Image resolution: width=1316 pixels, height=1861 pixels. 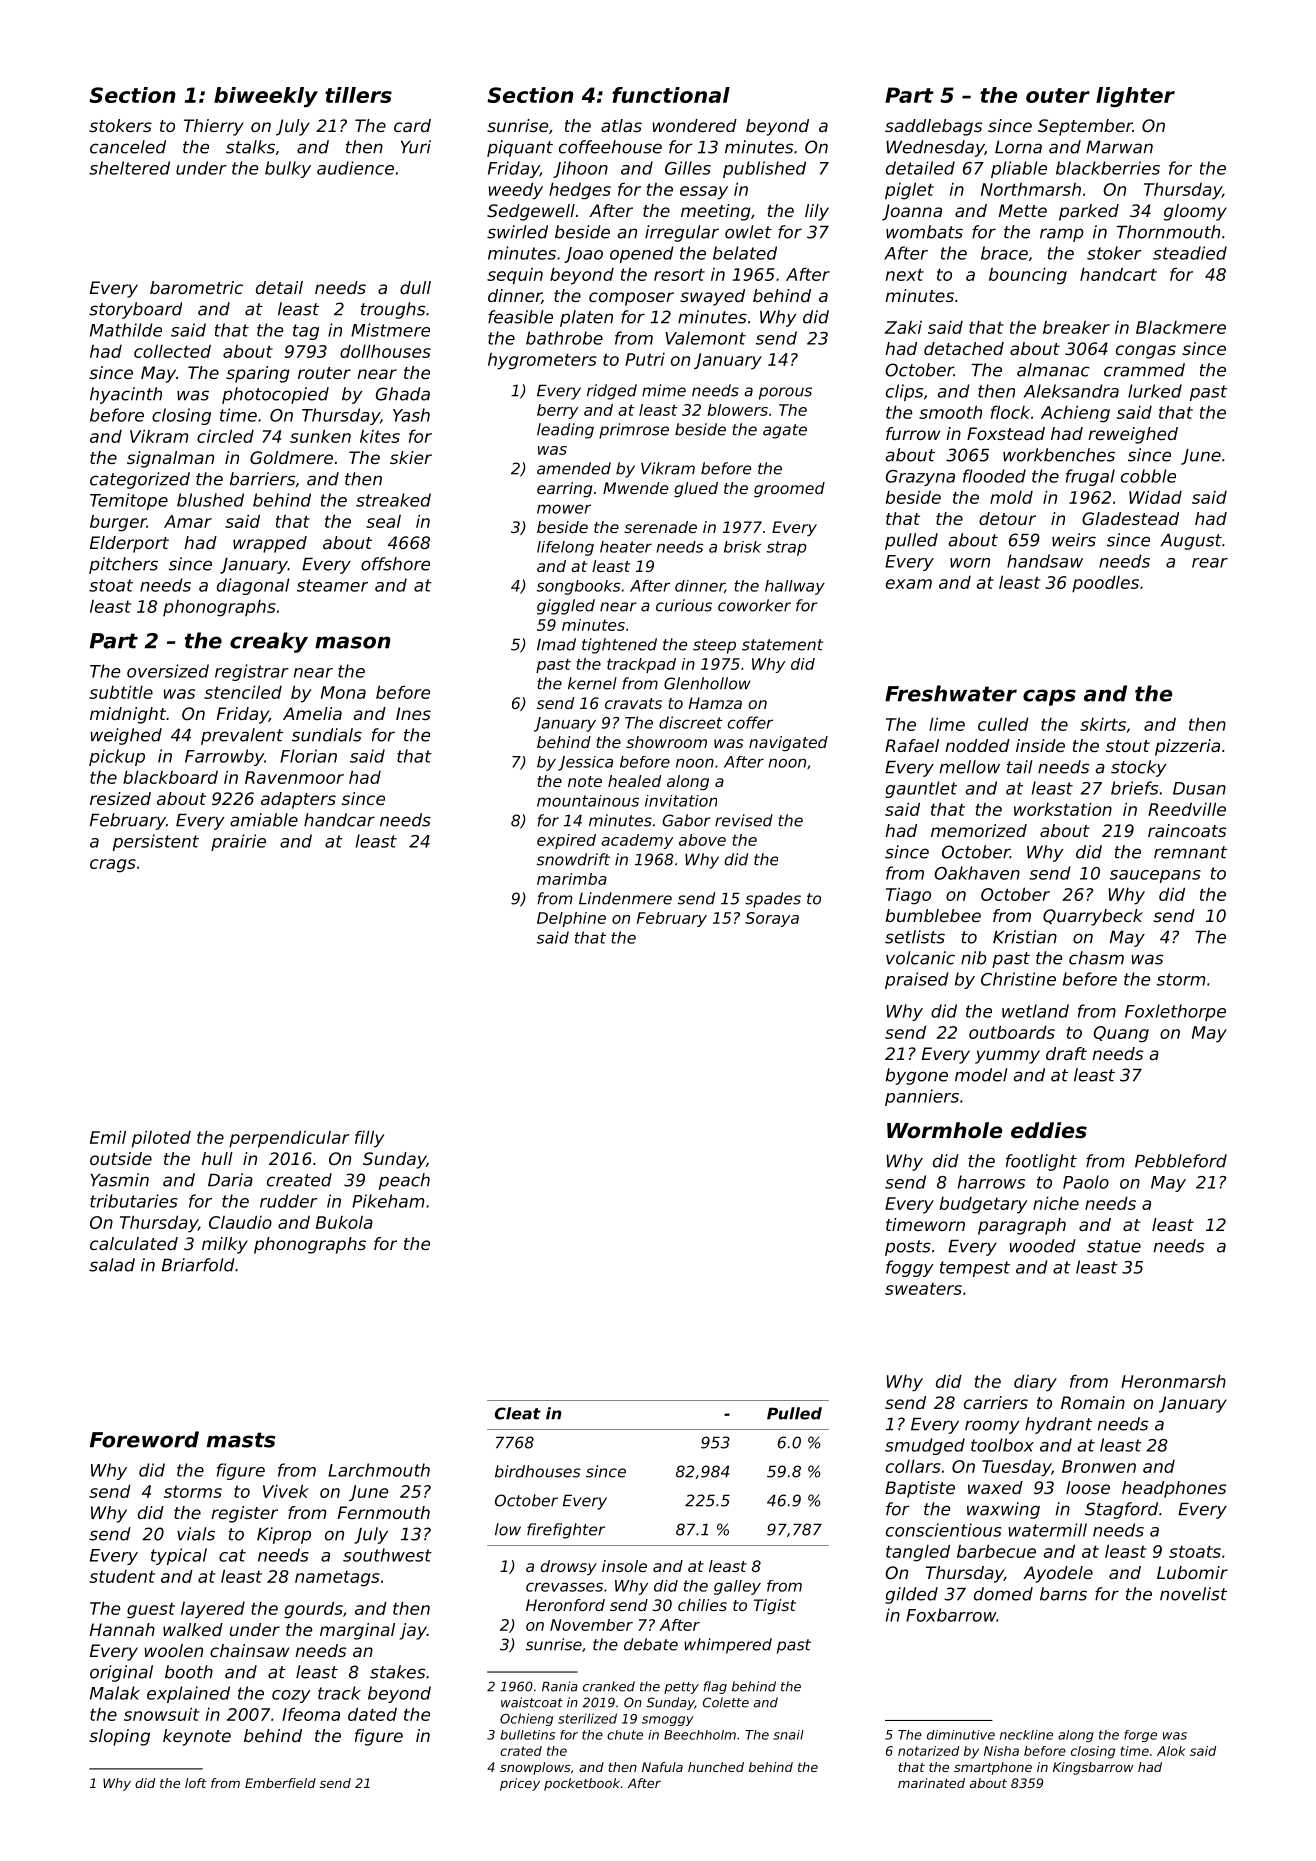 What do you see at coordinates (917, 980) in the image?
I see `praised` at bounding box center [917, 980].
